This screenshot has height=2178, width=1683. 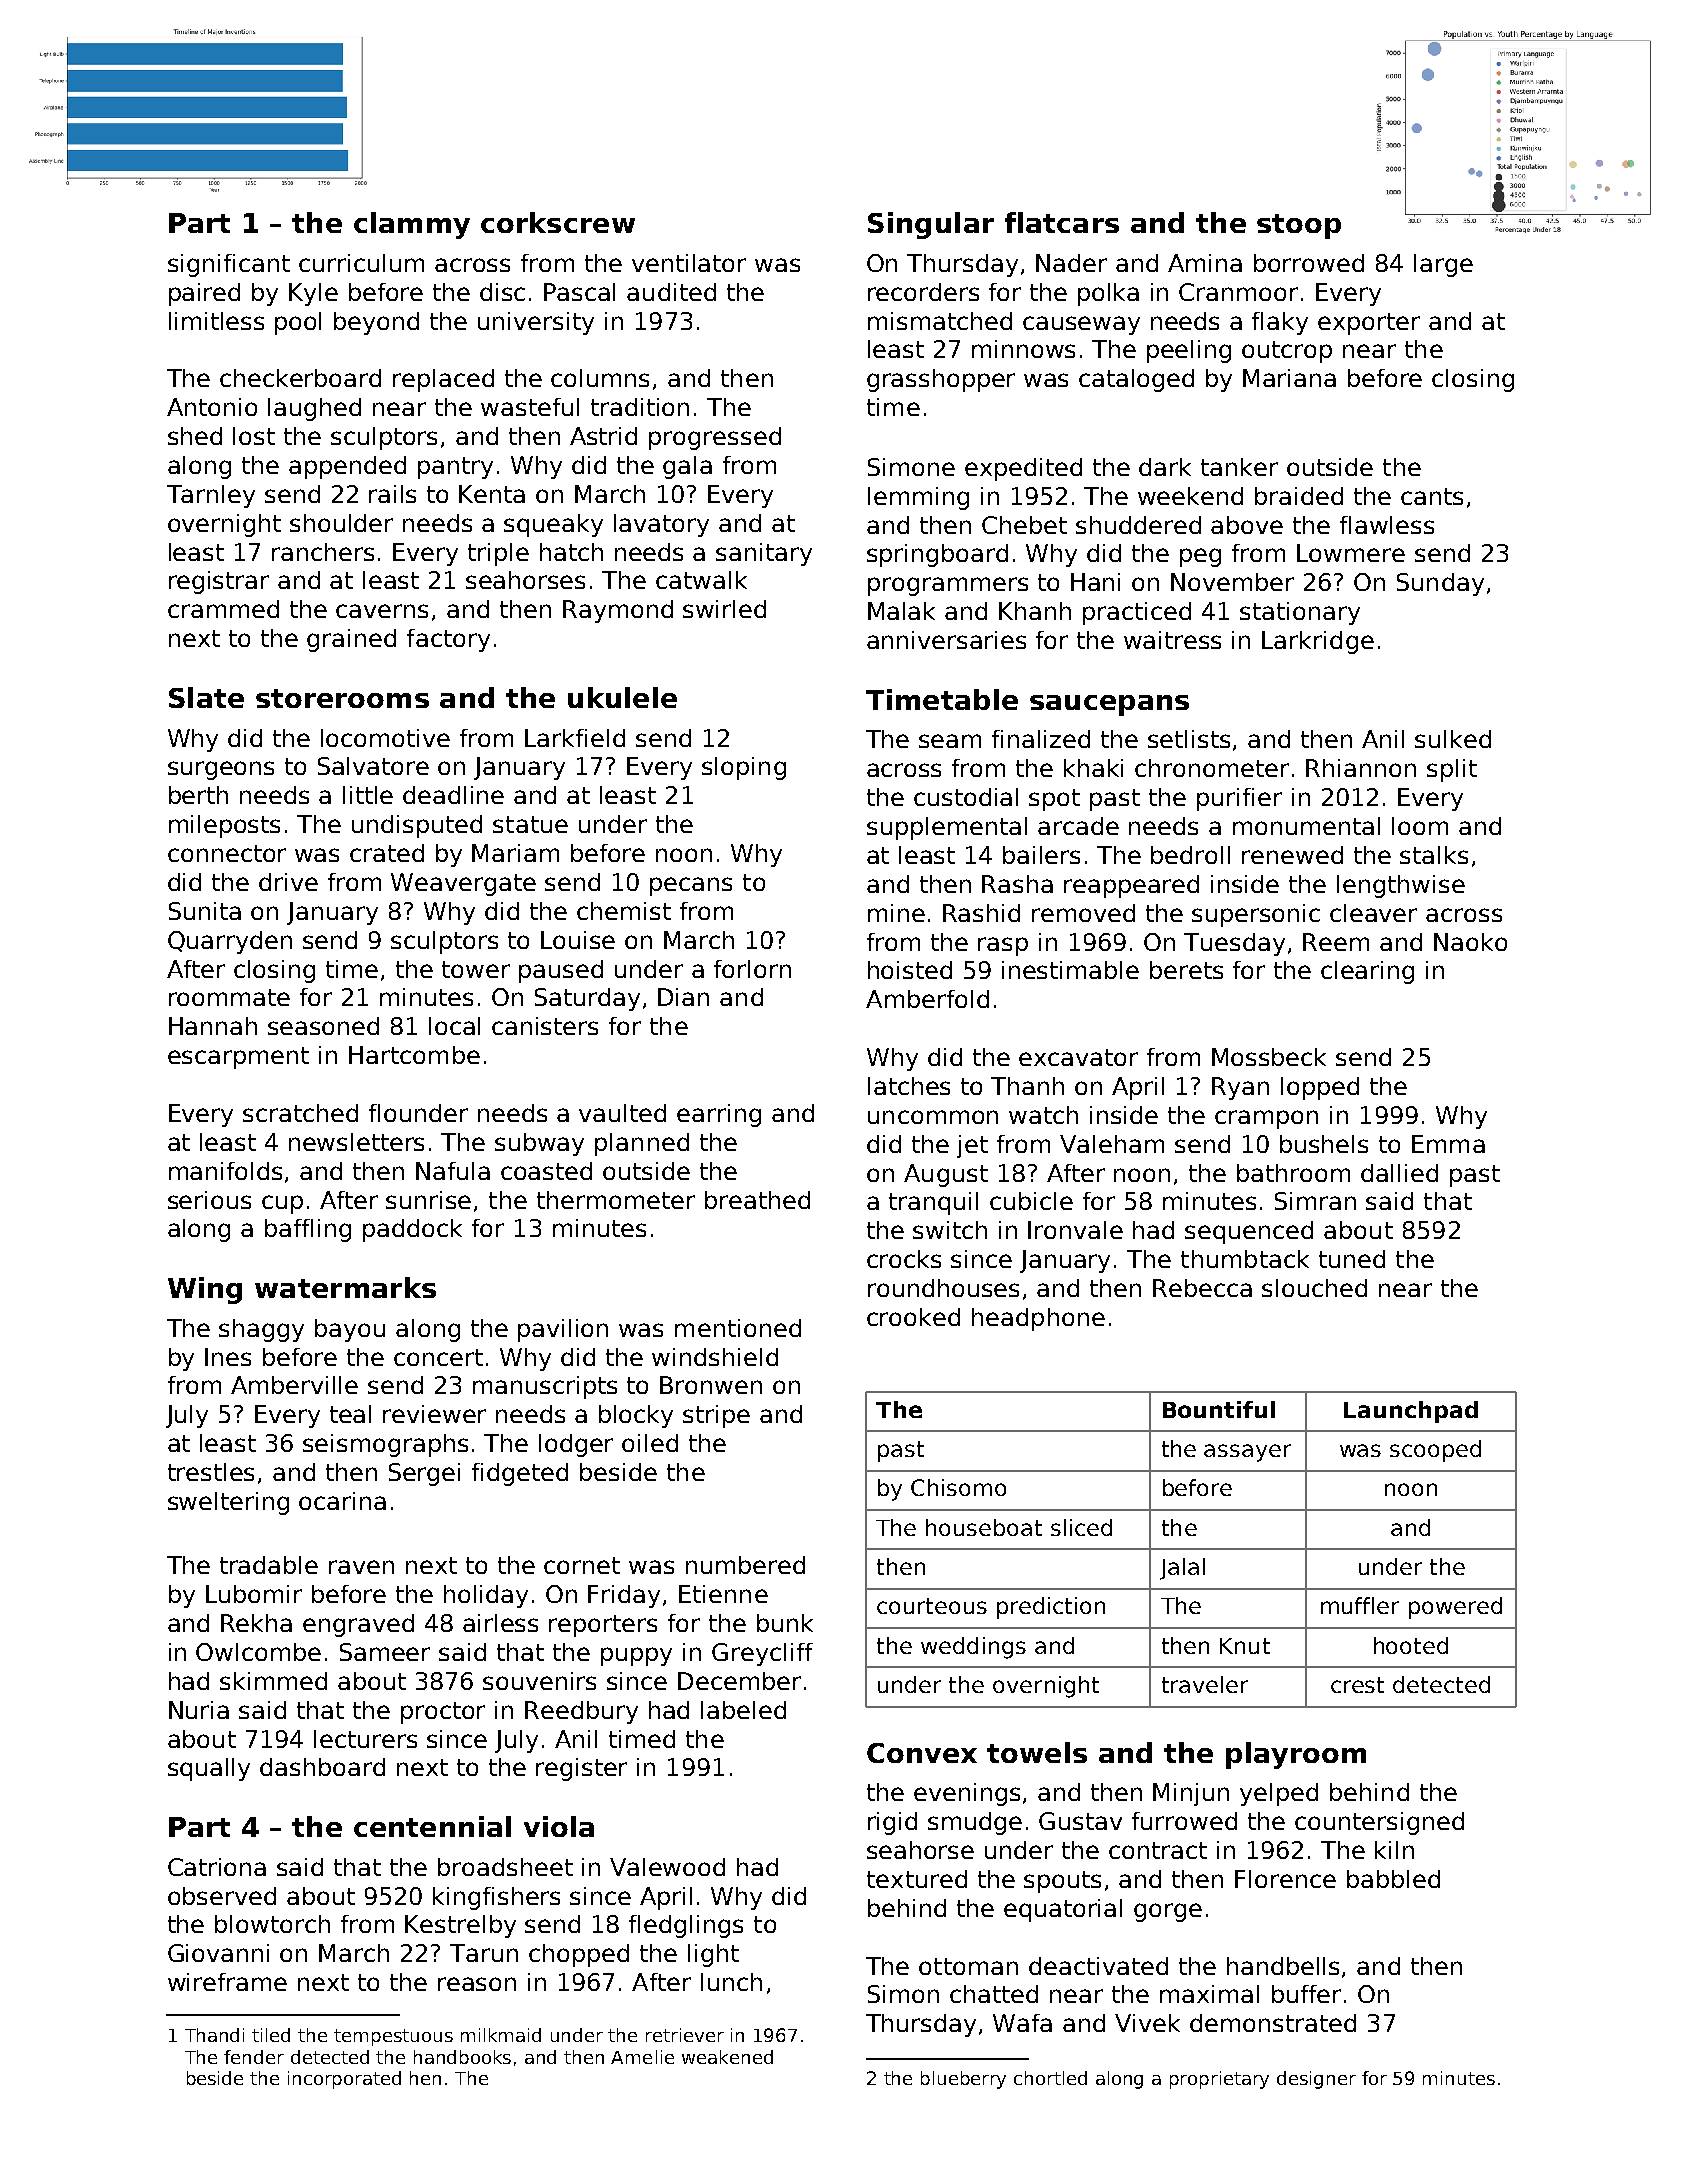 I want to click on stalks, so click(x=1434, y=855).
